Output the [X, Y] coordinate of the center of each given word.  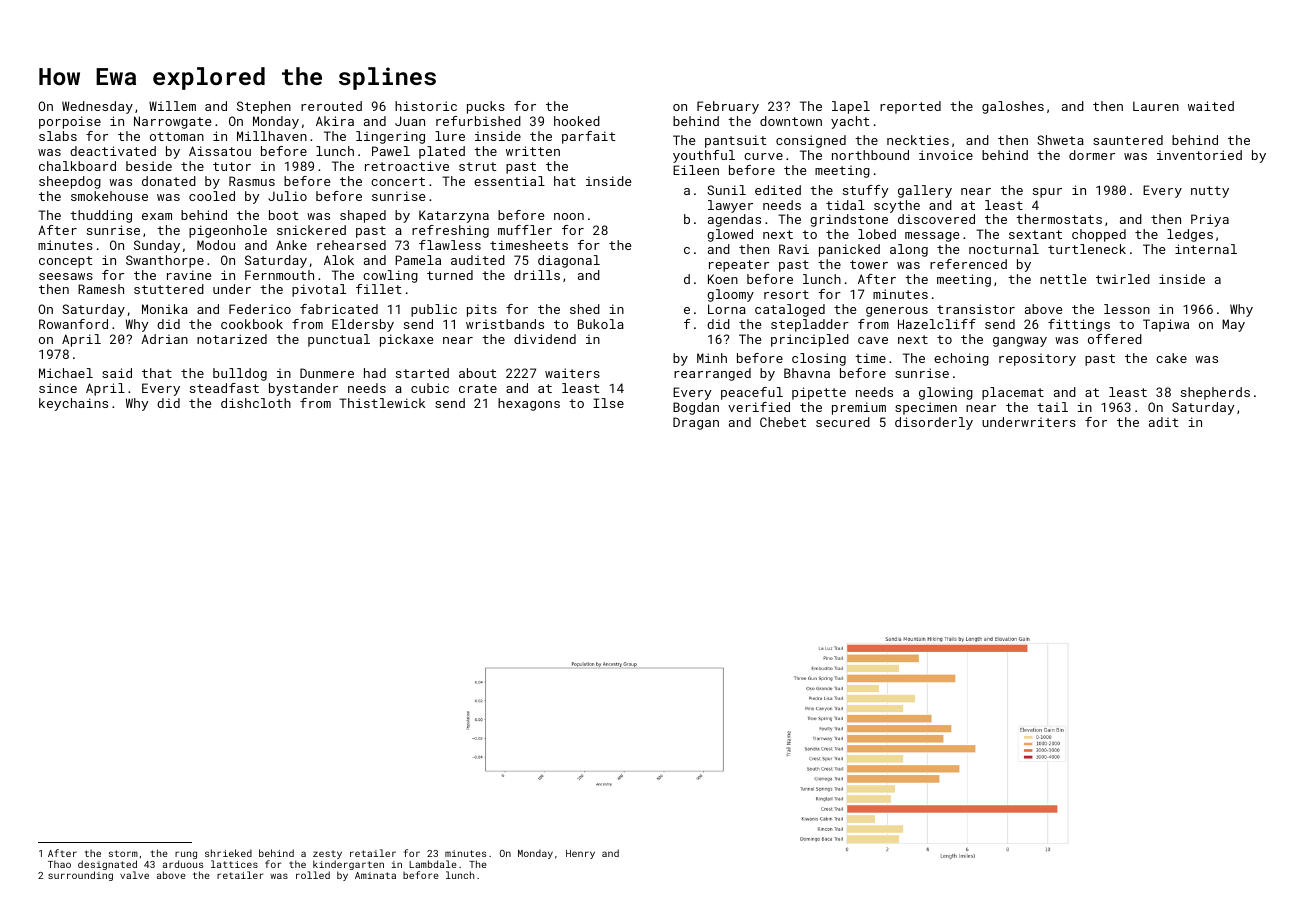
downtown [791, 121]
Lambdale [433, 864]
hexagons [529, 404]
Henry [580, 854]
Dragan [696, 423]
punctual [339, 340]
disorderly [934, 423]
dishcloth [256, 403]
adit [1164, 422]
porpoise [70, 122]
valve [134, 875]
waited [1211, 106]
